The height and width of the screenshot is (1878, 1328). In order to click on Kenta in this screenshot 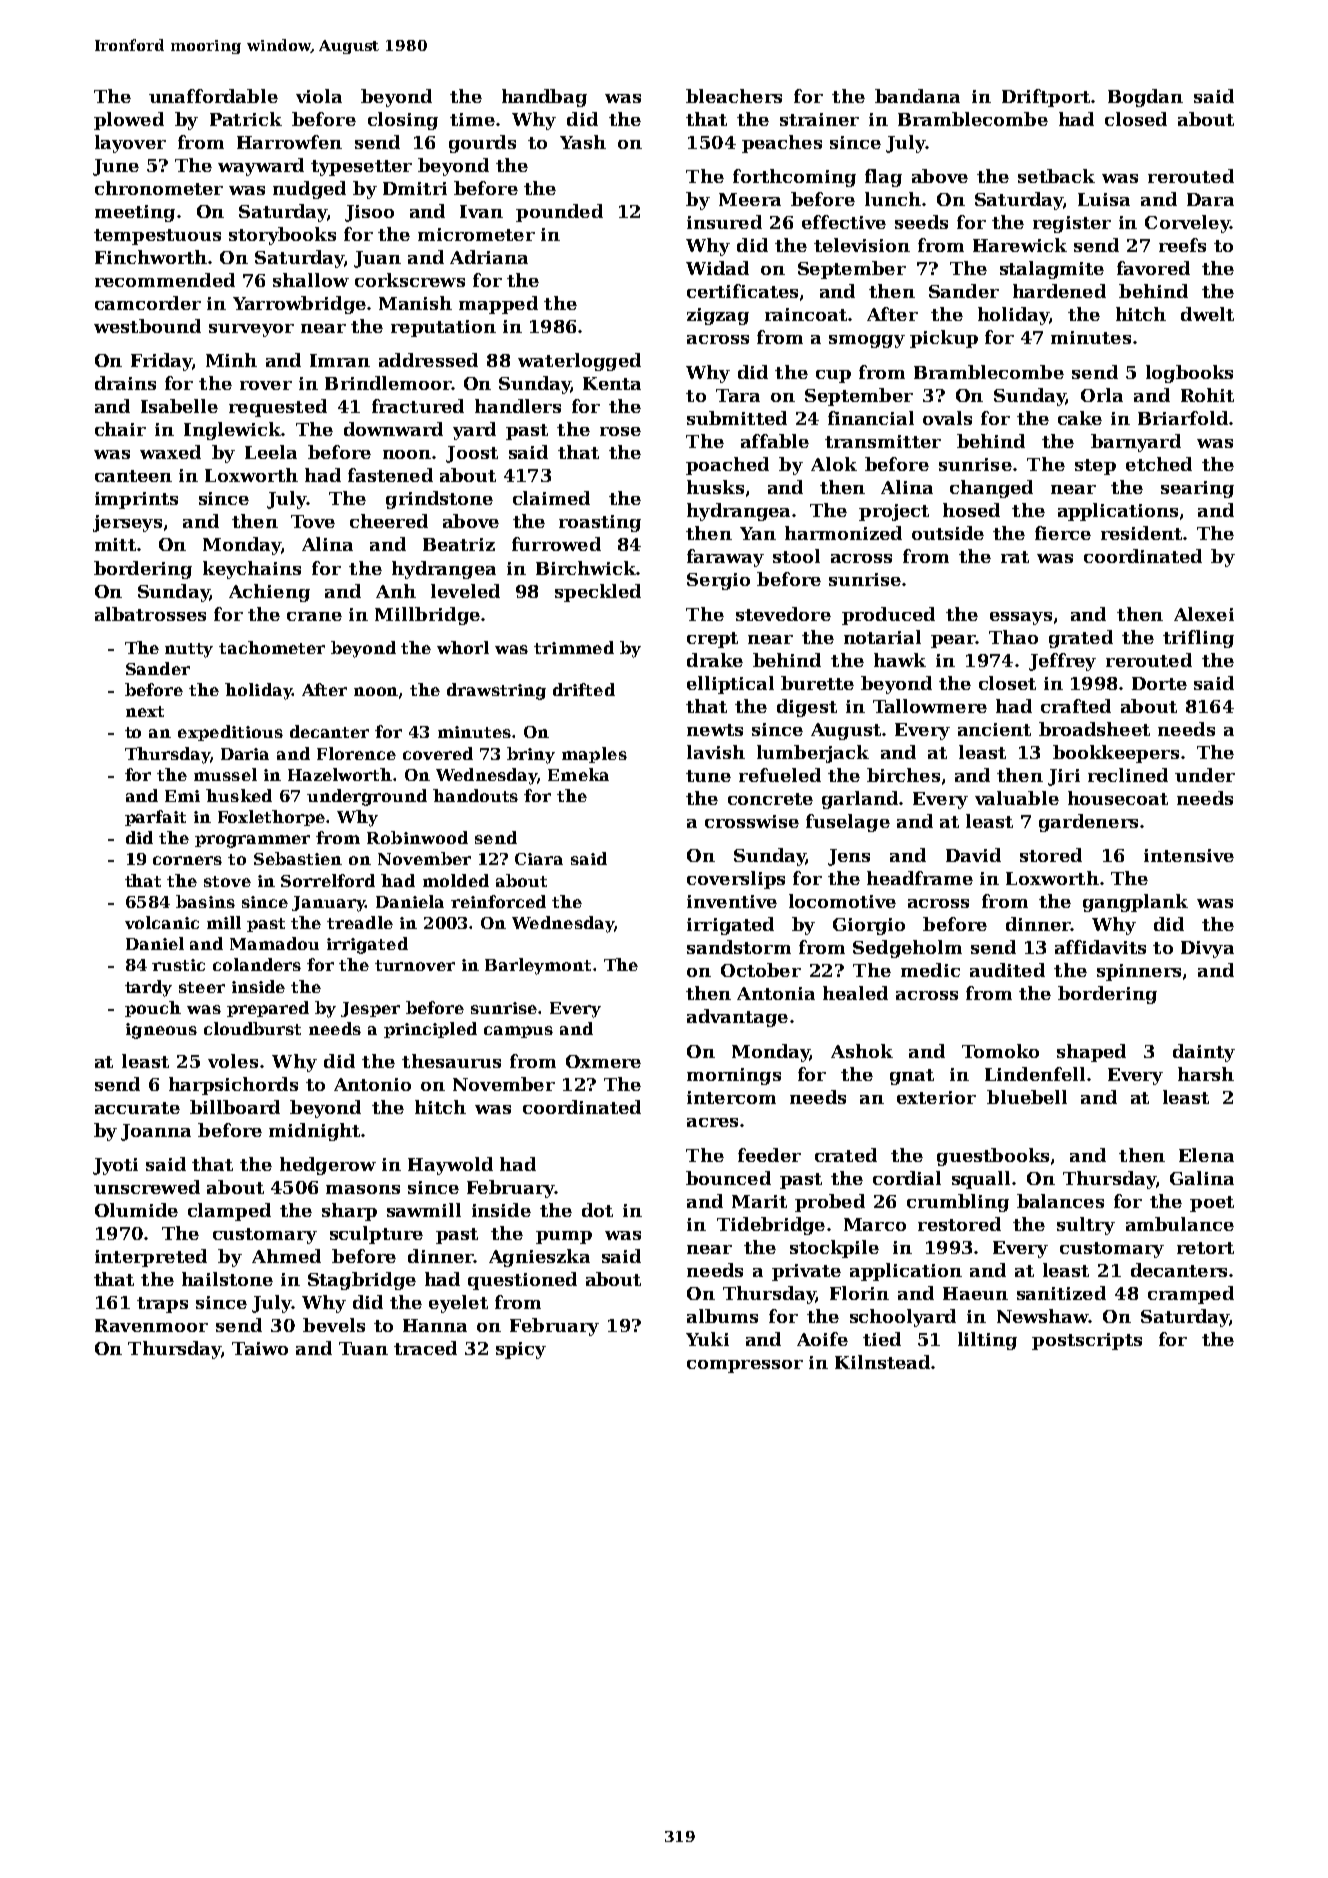, I will do `click(612, 383)`.
